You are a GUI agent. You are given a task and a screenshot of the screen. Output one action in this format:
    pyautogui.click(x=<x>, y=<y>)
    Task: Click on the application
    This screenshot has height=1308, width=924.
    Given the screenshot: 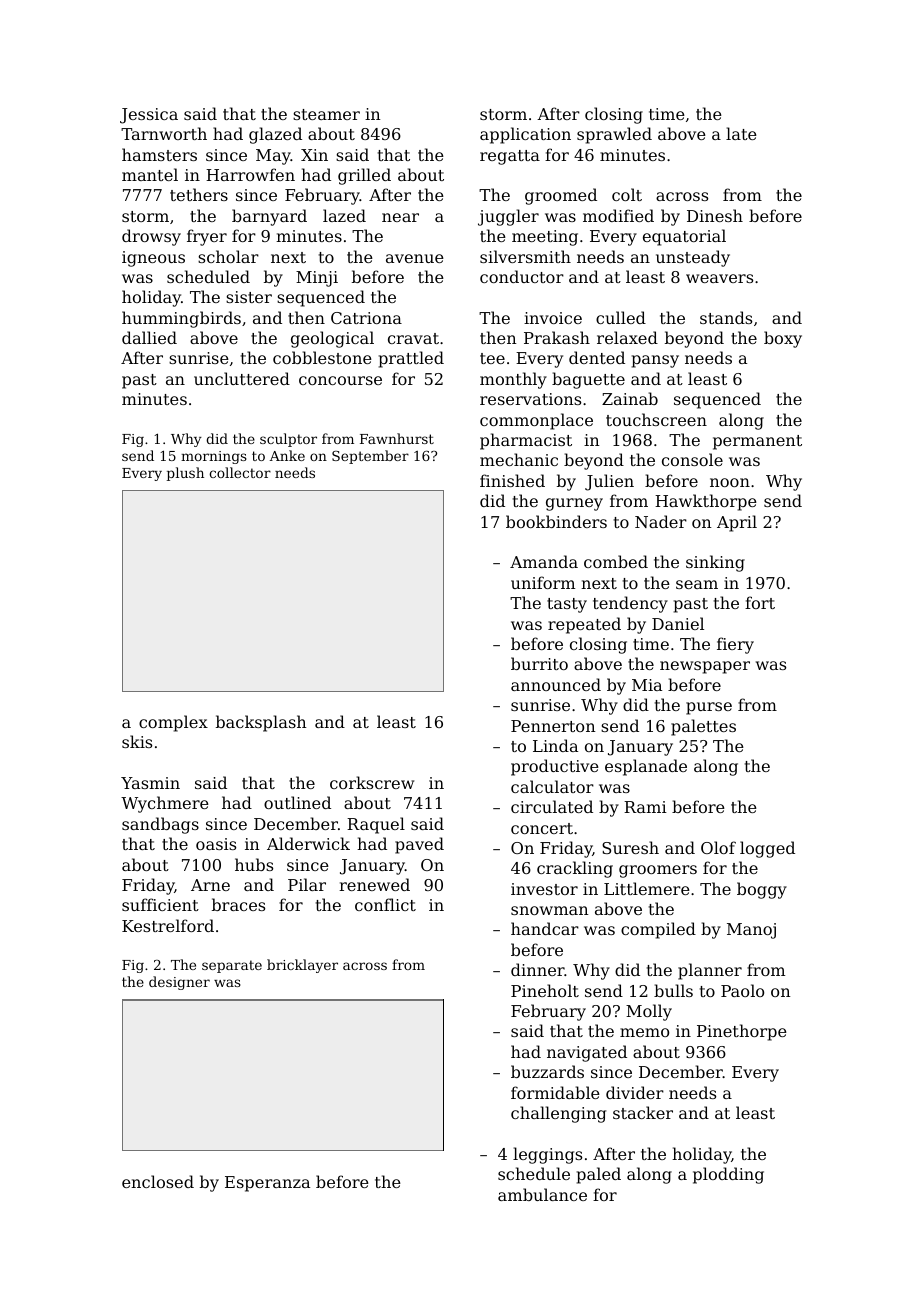 What is the action you would take?
    pyautogui.click(x=525, y=135)
